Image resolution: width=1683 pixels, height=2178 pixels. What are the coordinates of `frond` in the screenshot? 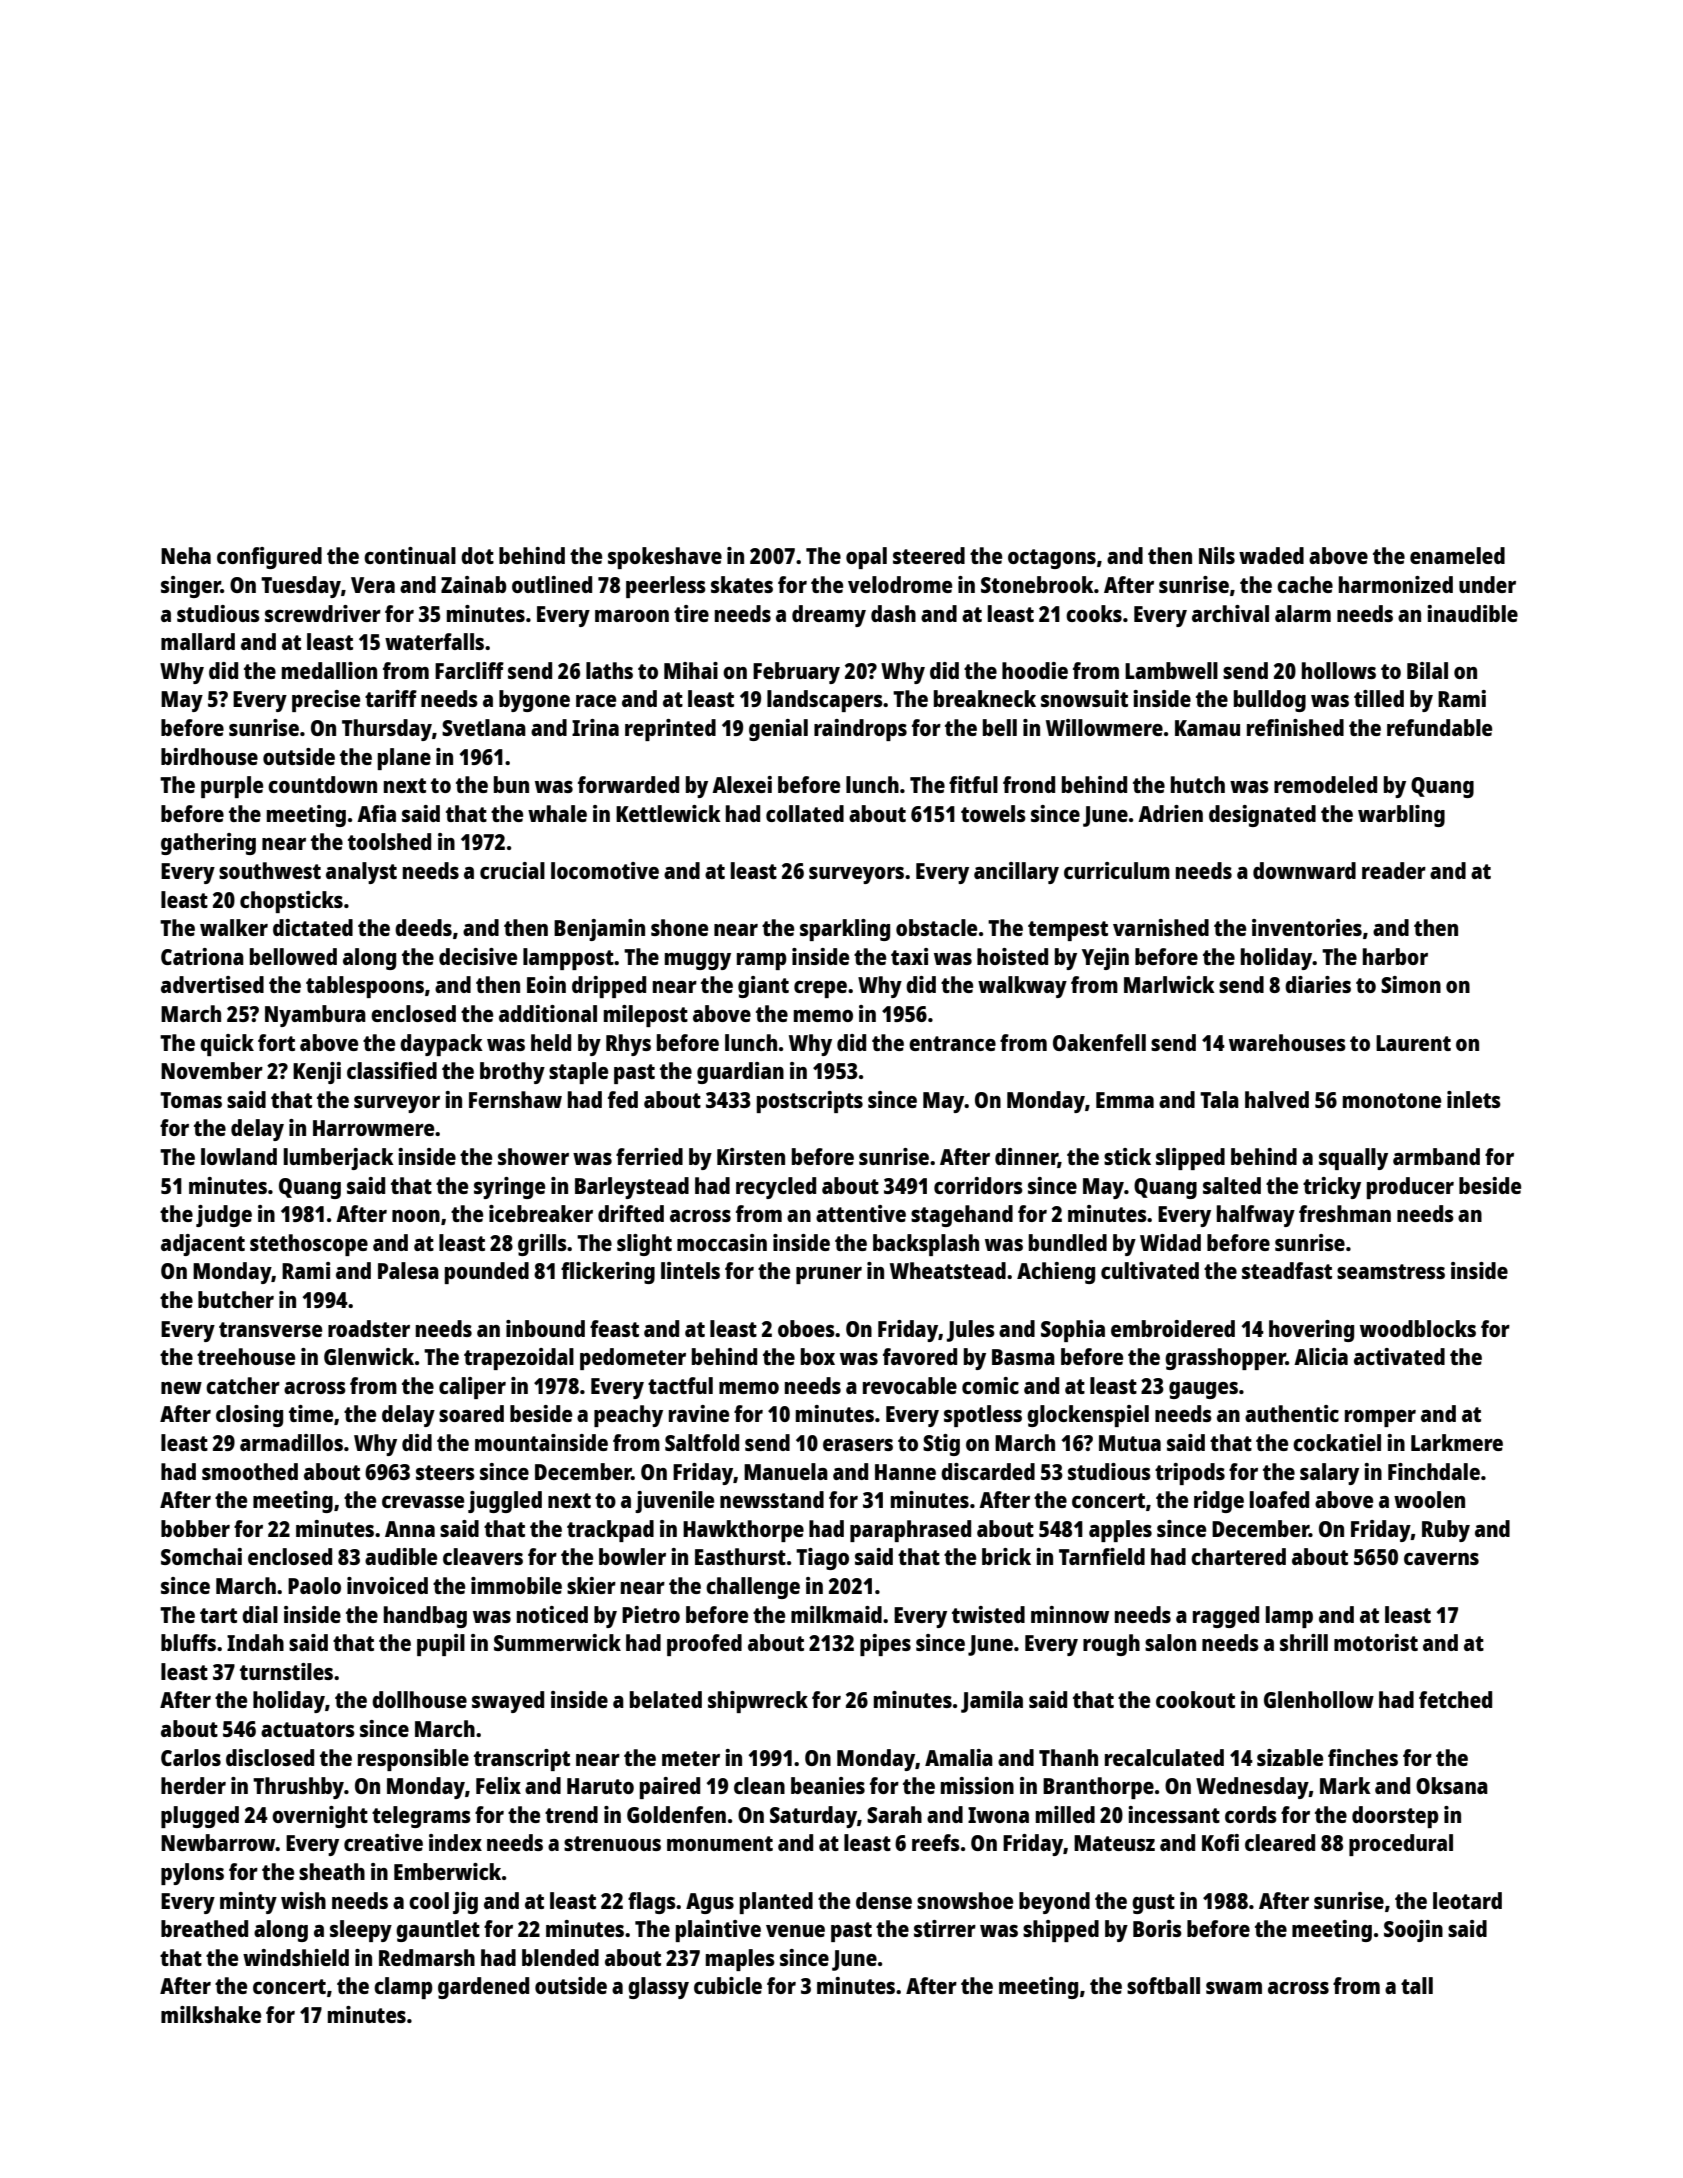 It's located at (1029, 784).
